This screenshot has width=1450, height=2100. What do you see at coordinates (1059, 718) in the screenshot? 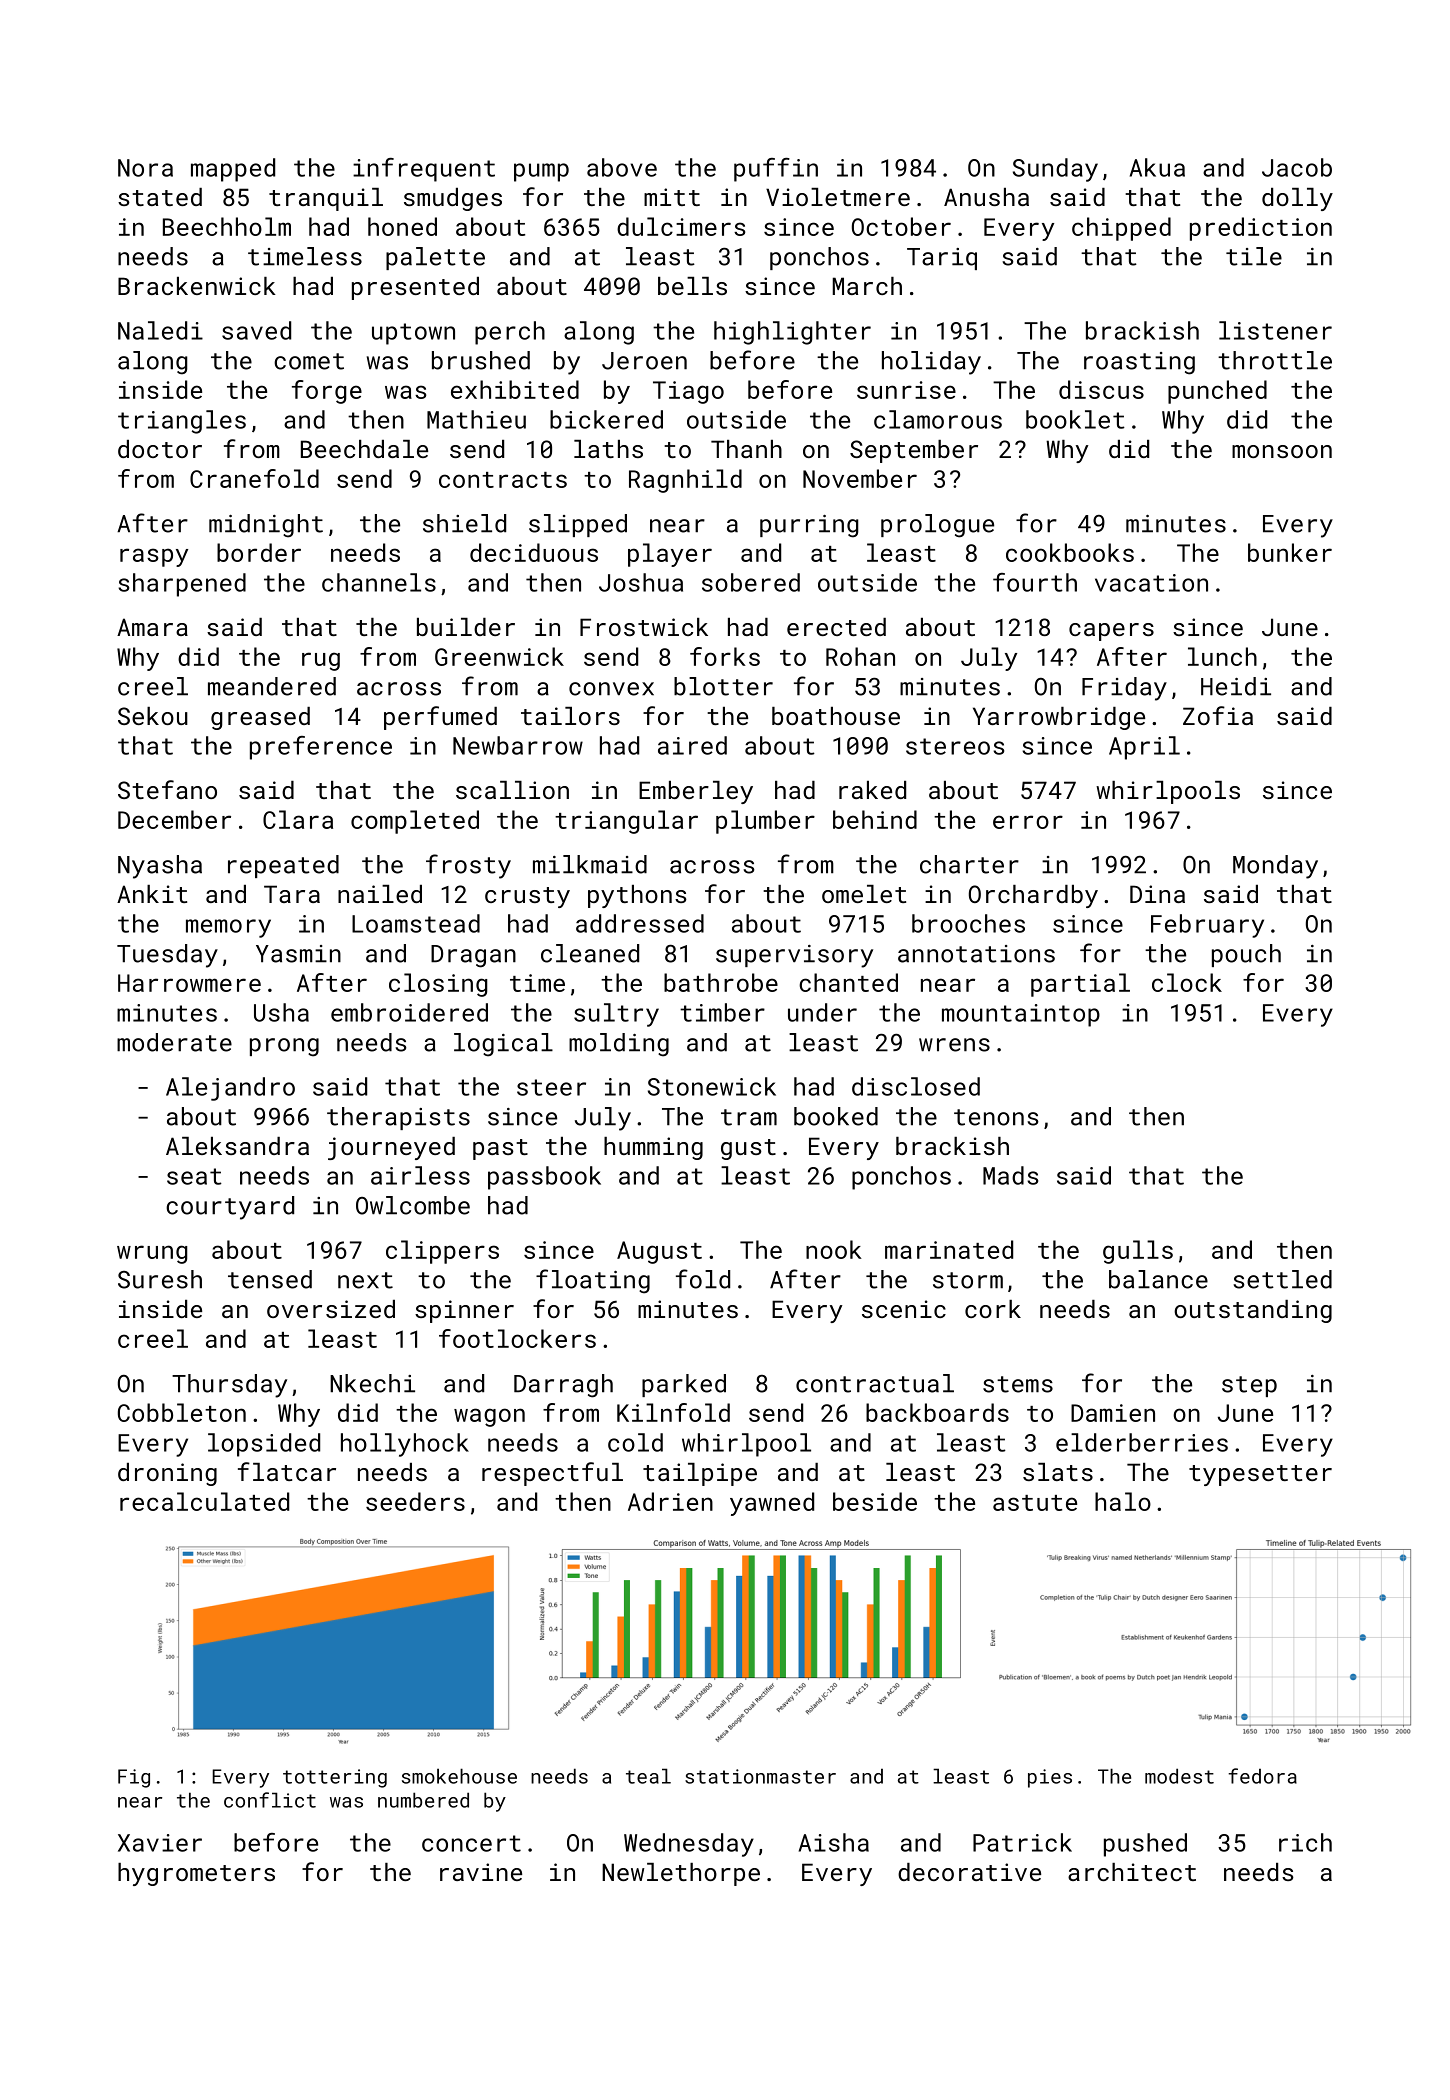
I see `Yarrowbridge` at bounding box center [1059, 718].
